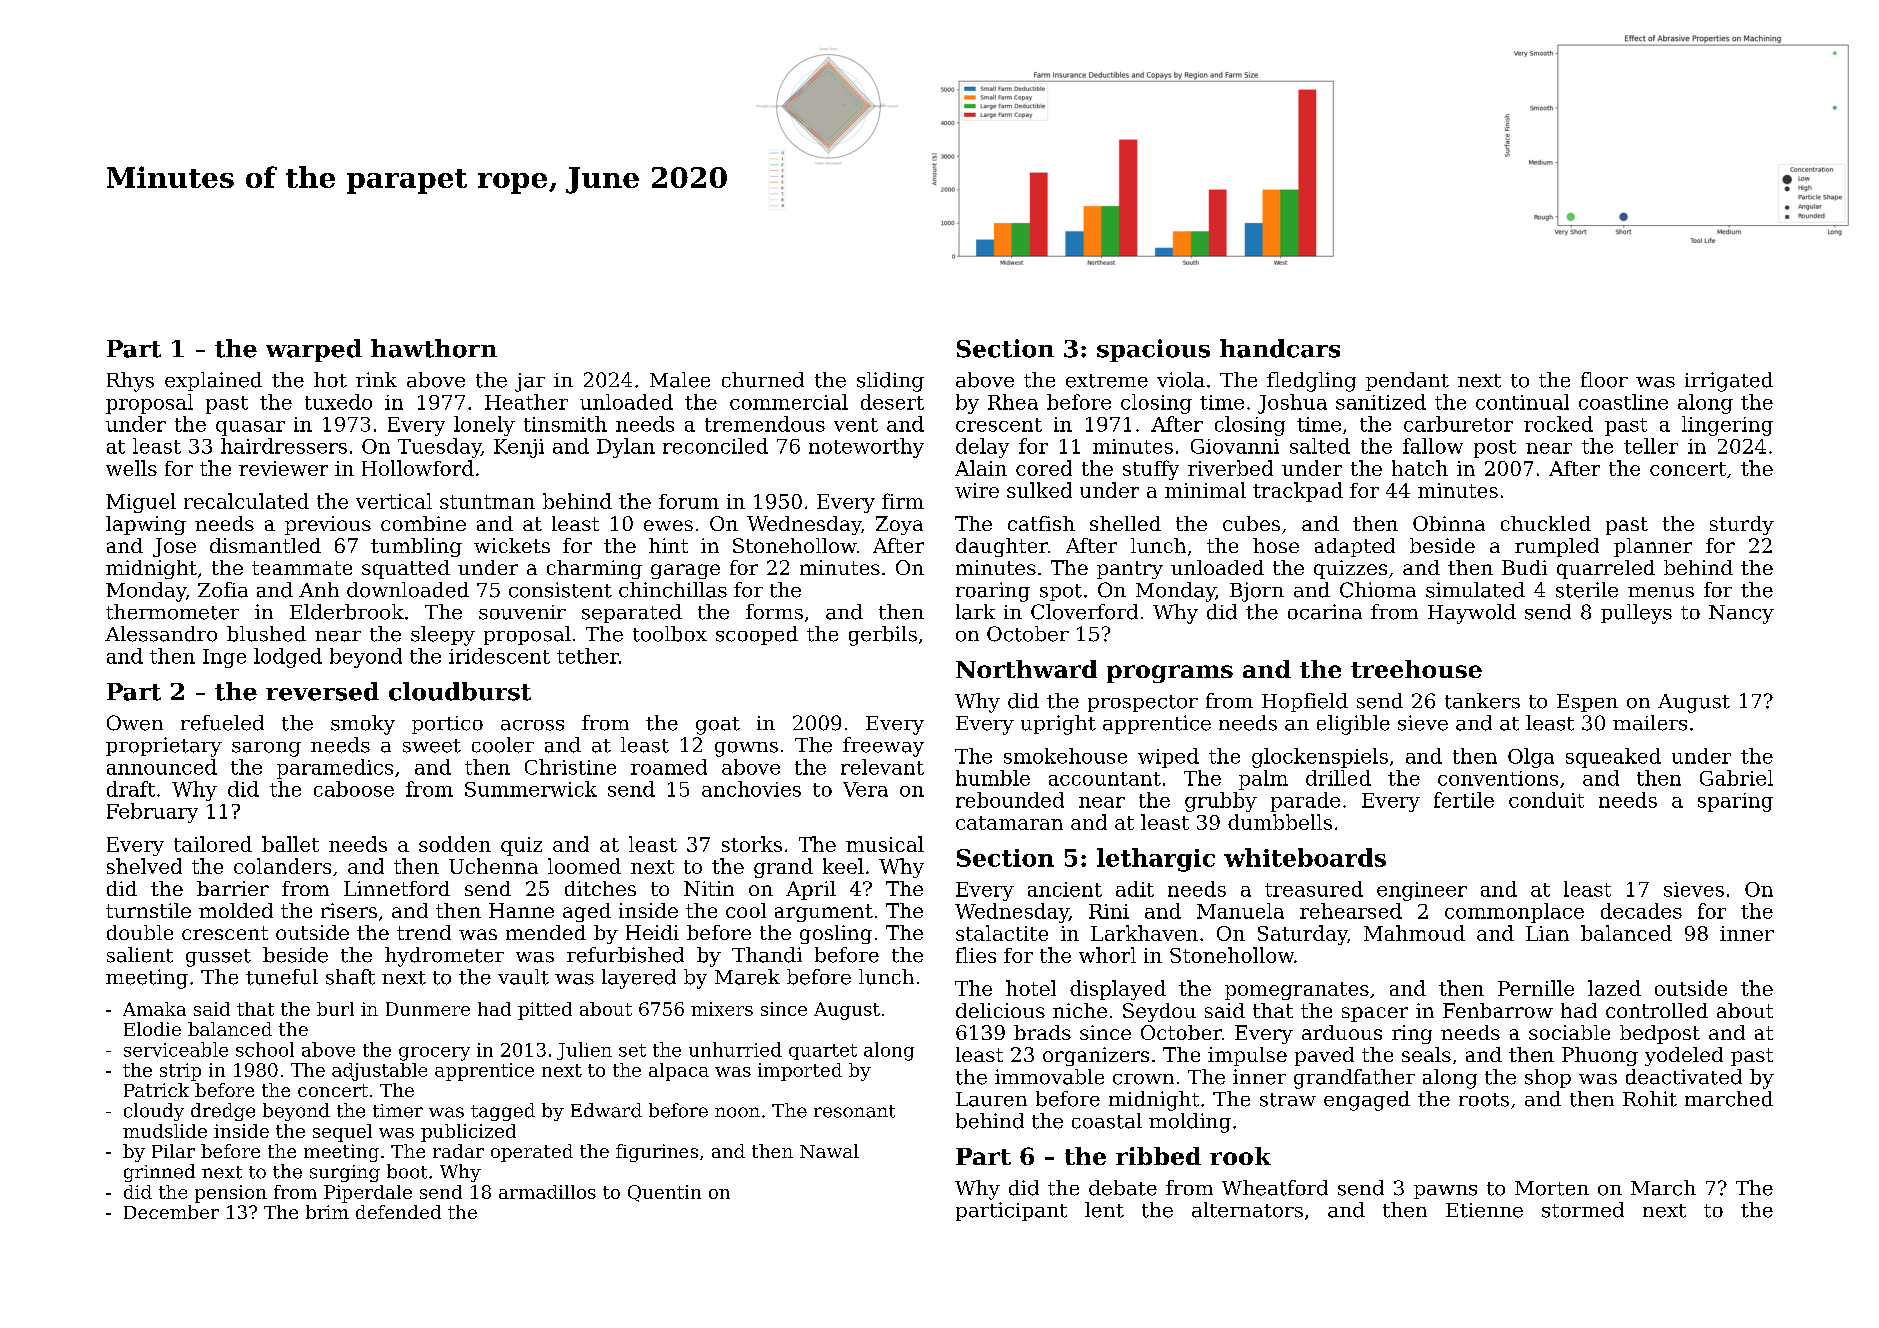  What do you see at coordinates (1107, 1121) in the screenshot?
I see `coastal` at bounding box center [1107, 1121].
